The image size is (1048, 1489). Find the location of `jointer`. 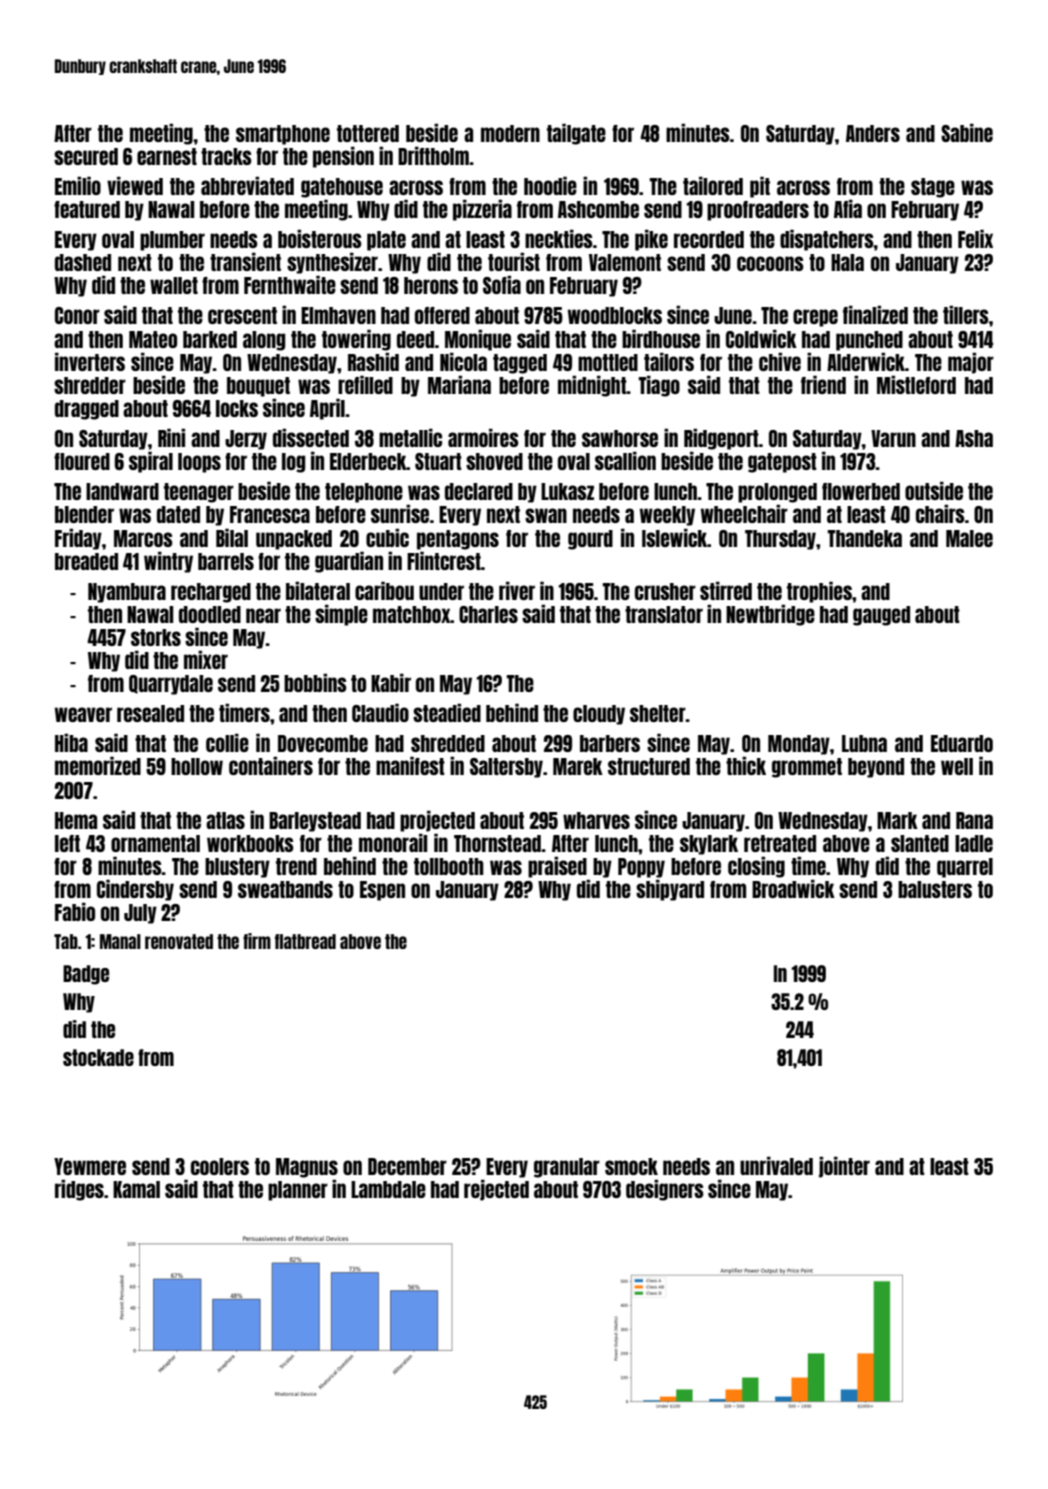

jointer is located at coordinates (844, 1167).
